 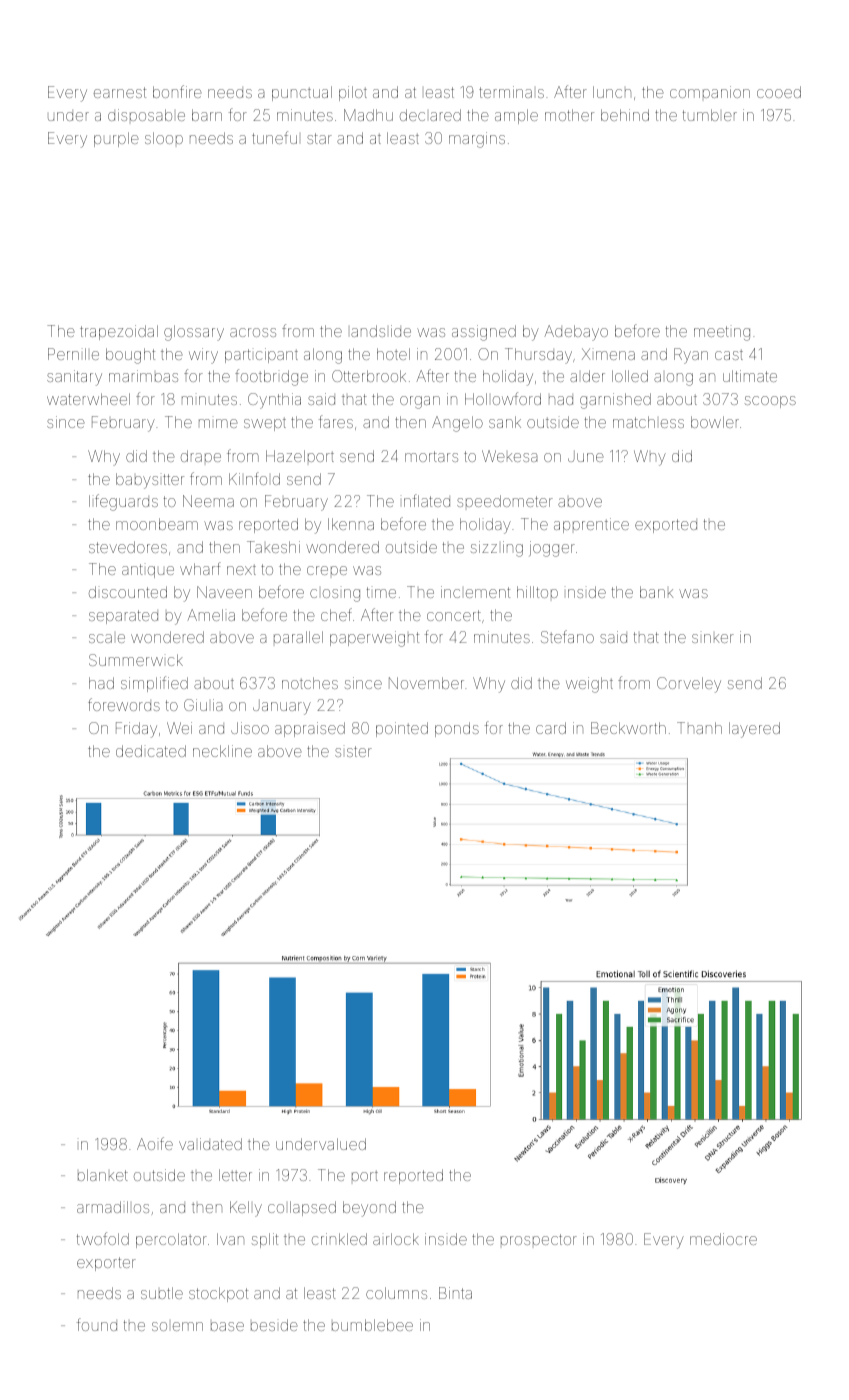 I want to click on bonfire, so click(x=177, y=91).
